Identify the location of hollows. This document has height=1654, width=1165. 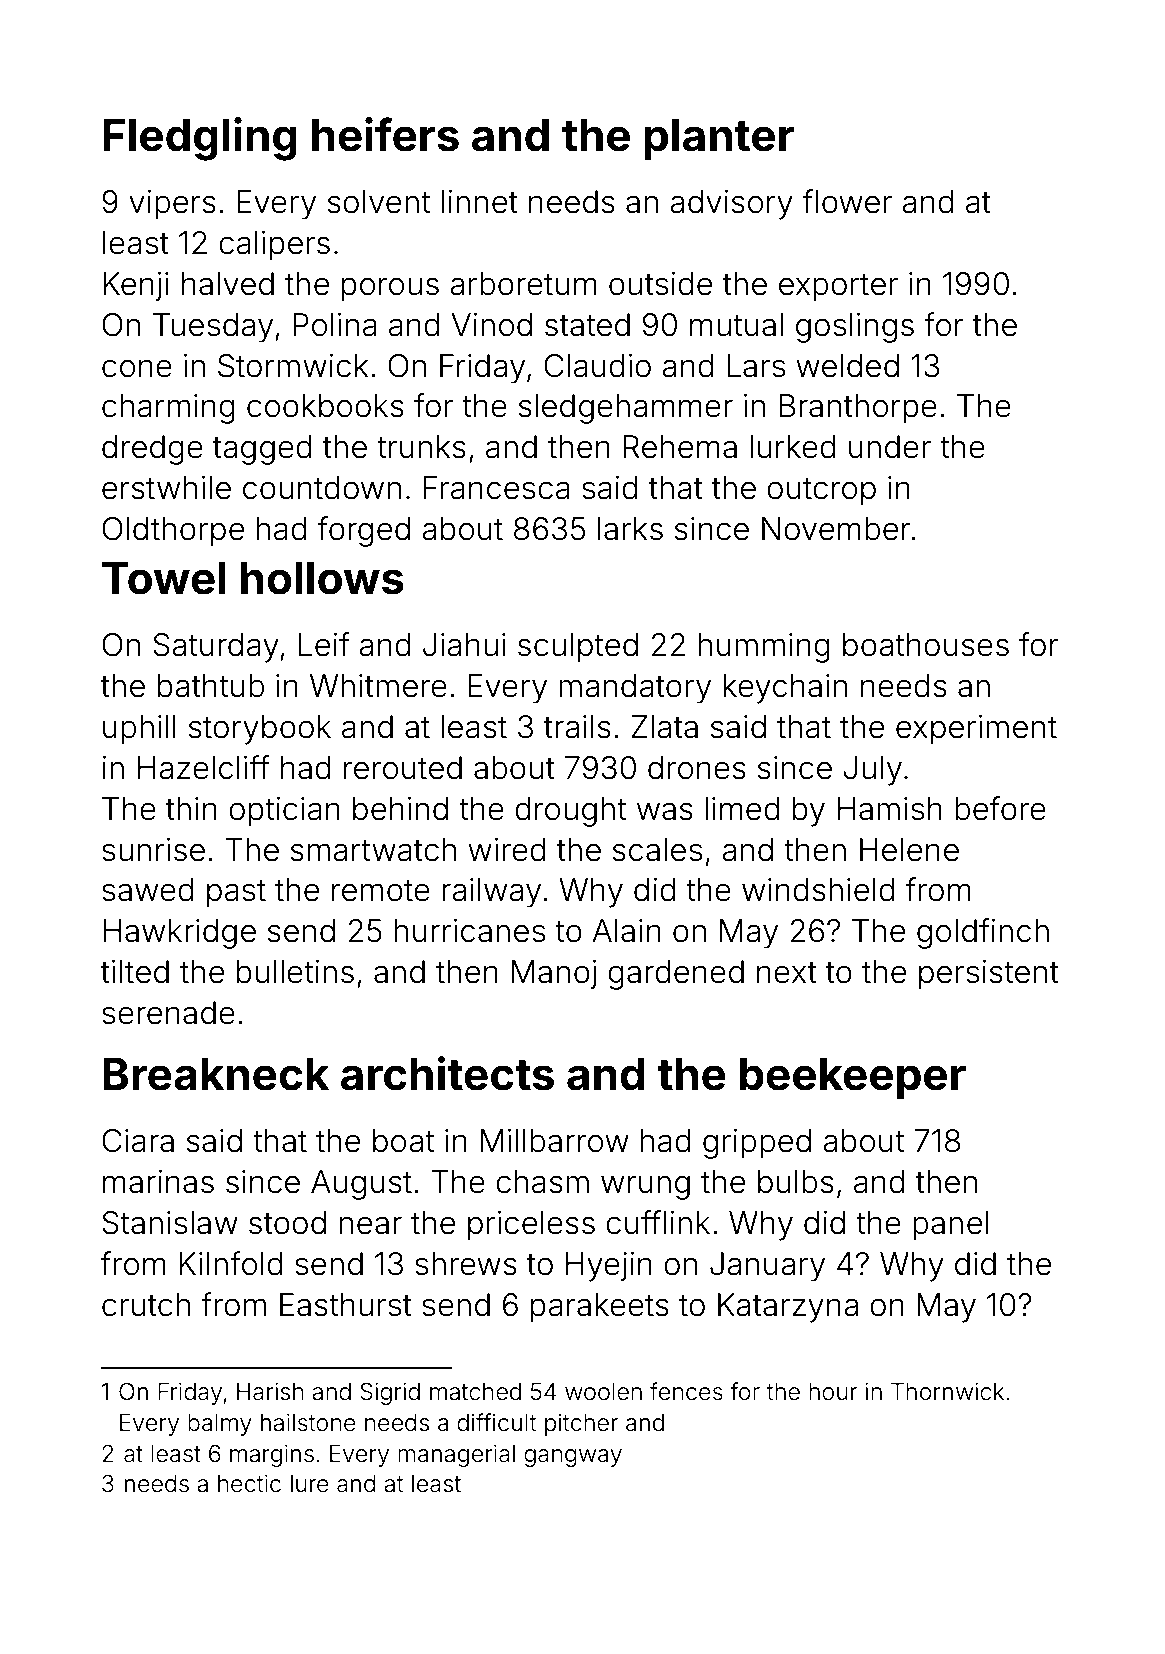
(322, 578).
